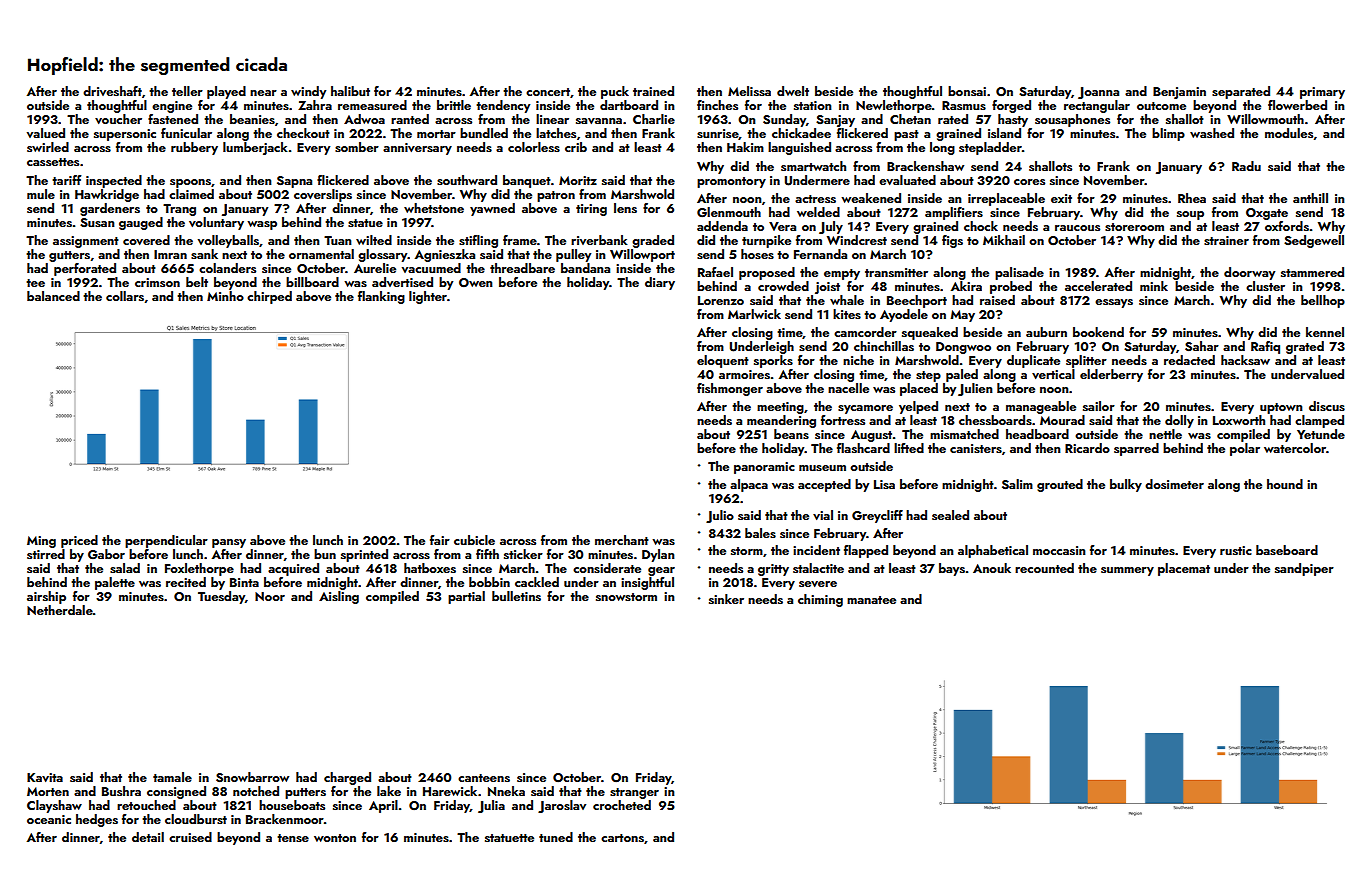 The image size is (1372, 887). What do you see at coordinates (1011, 287) in the screenshot?
I see `probed` at bounding box center [1011, 287].
